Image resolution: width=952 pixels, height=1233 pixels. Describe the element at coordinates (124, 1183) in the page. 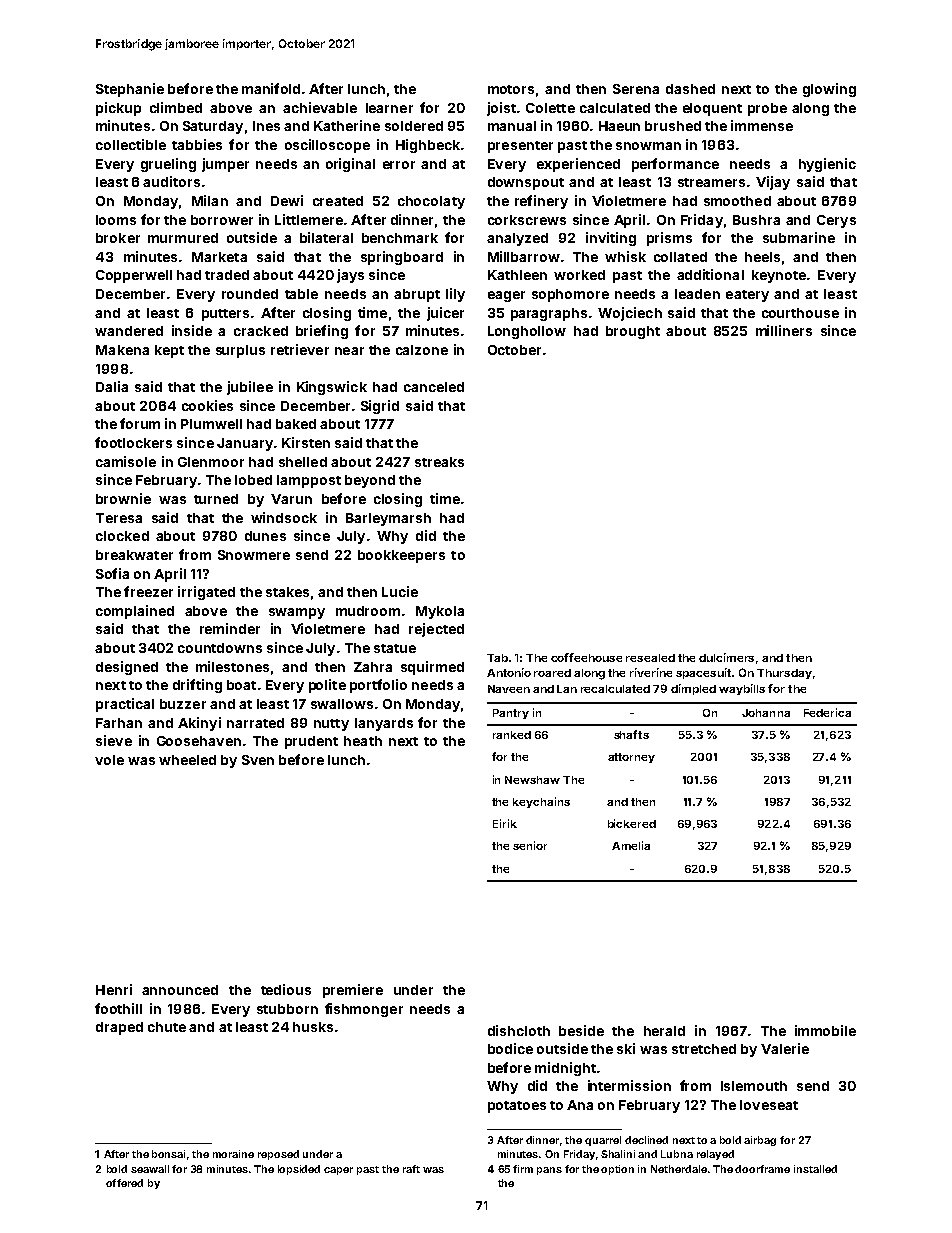

I see `offered` at that location.
